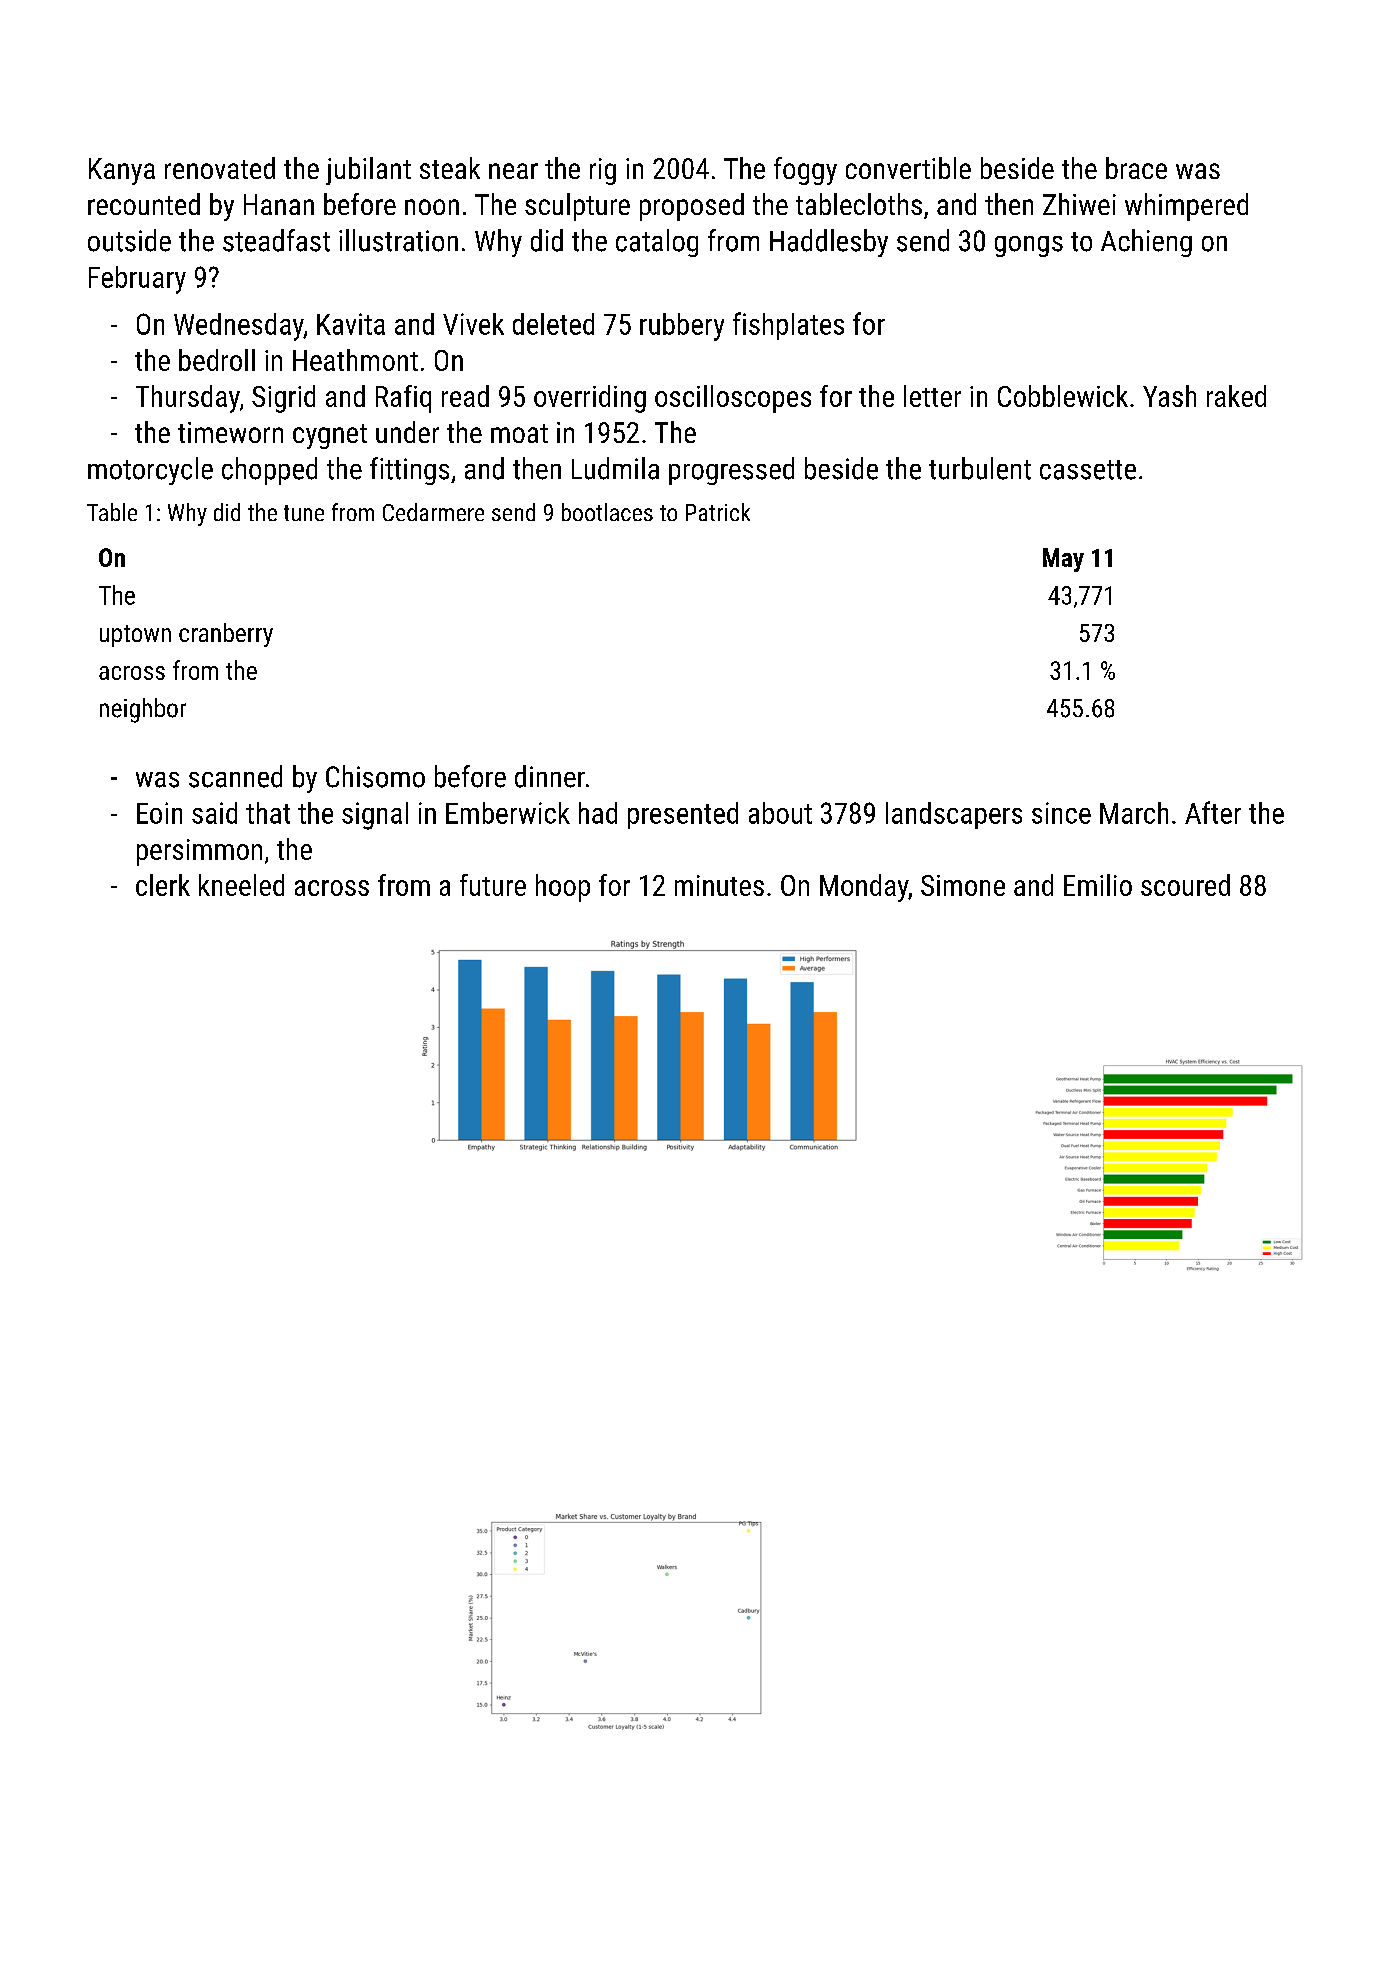 The width and height of the screenshot is (1386, 1969). Describe the element at coordinates (1061, 813) in the screenshot. I see `since` at that location.
